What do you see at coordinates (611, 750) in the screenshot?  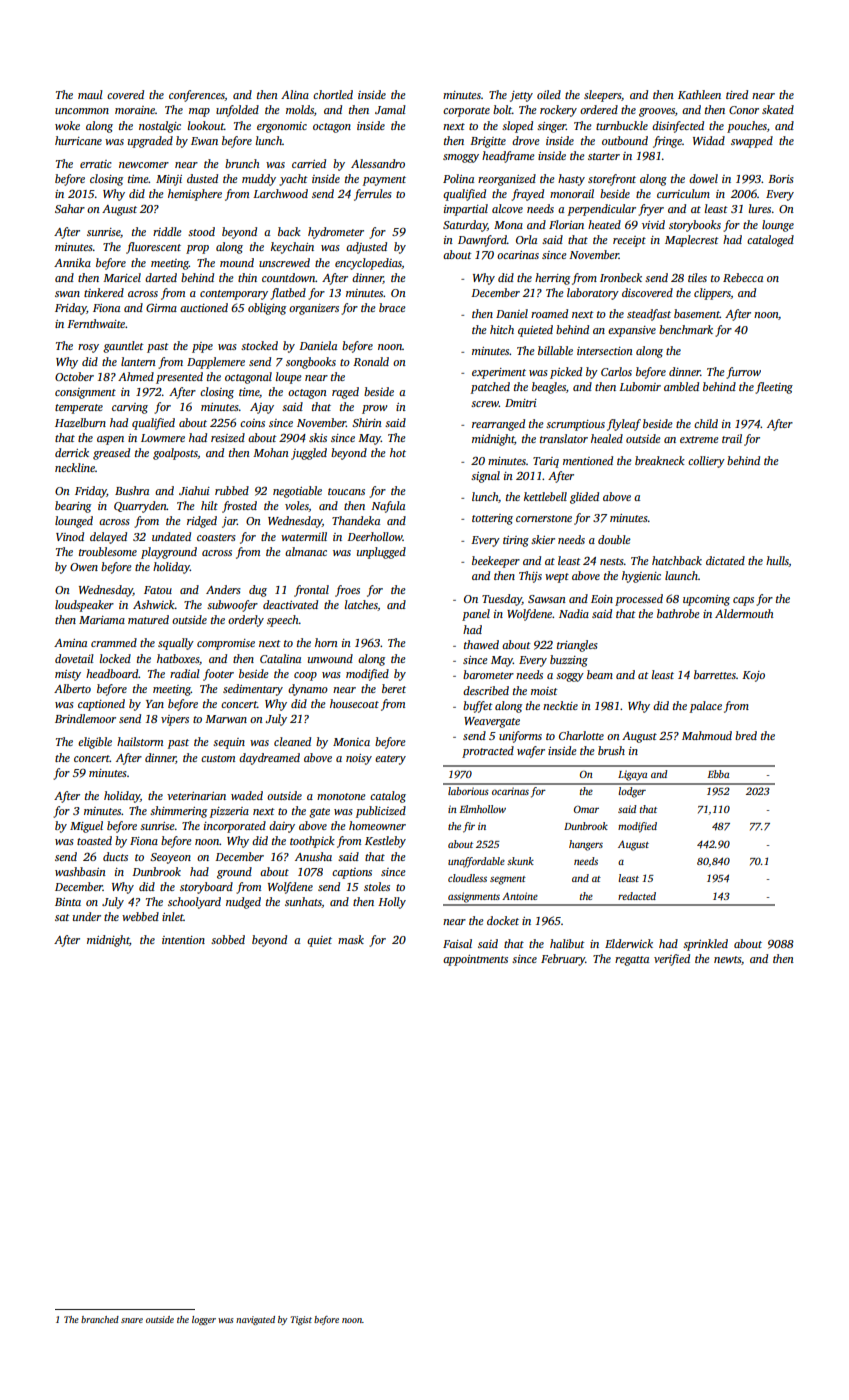 I see `brush` at bounding box center [611, 750].
